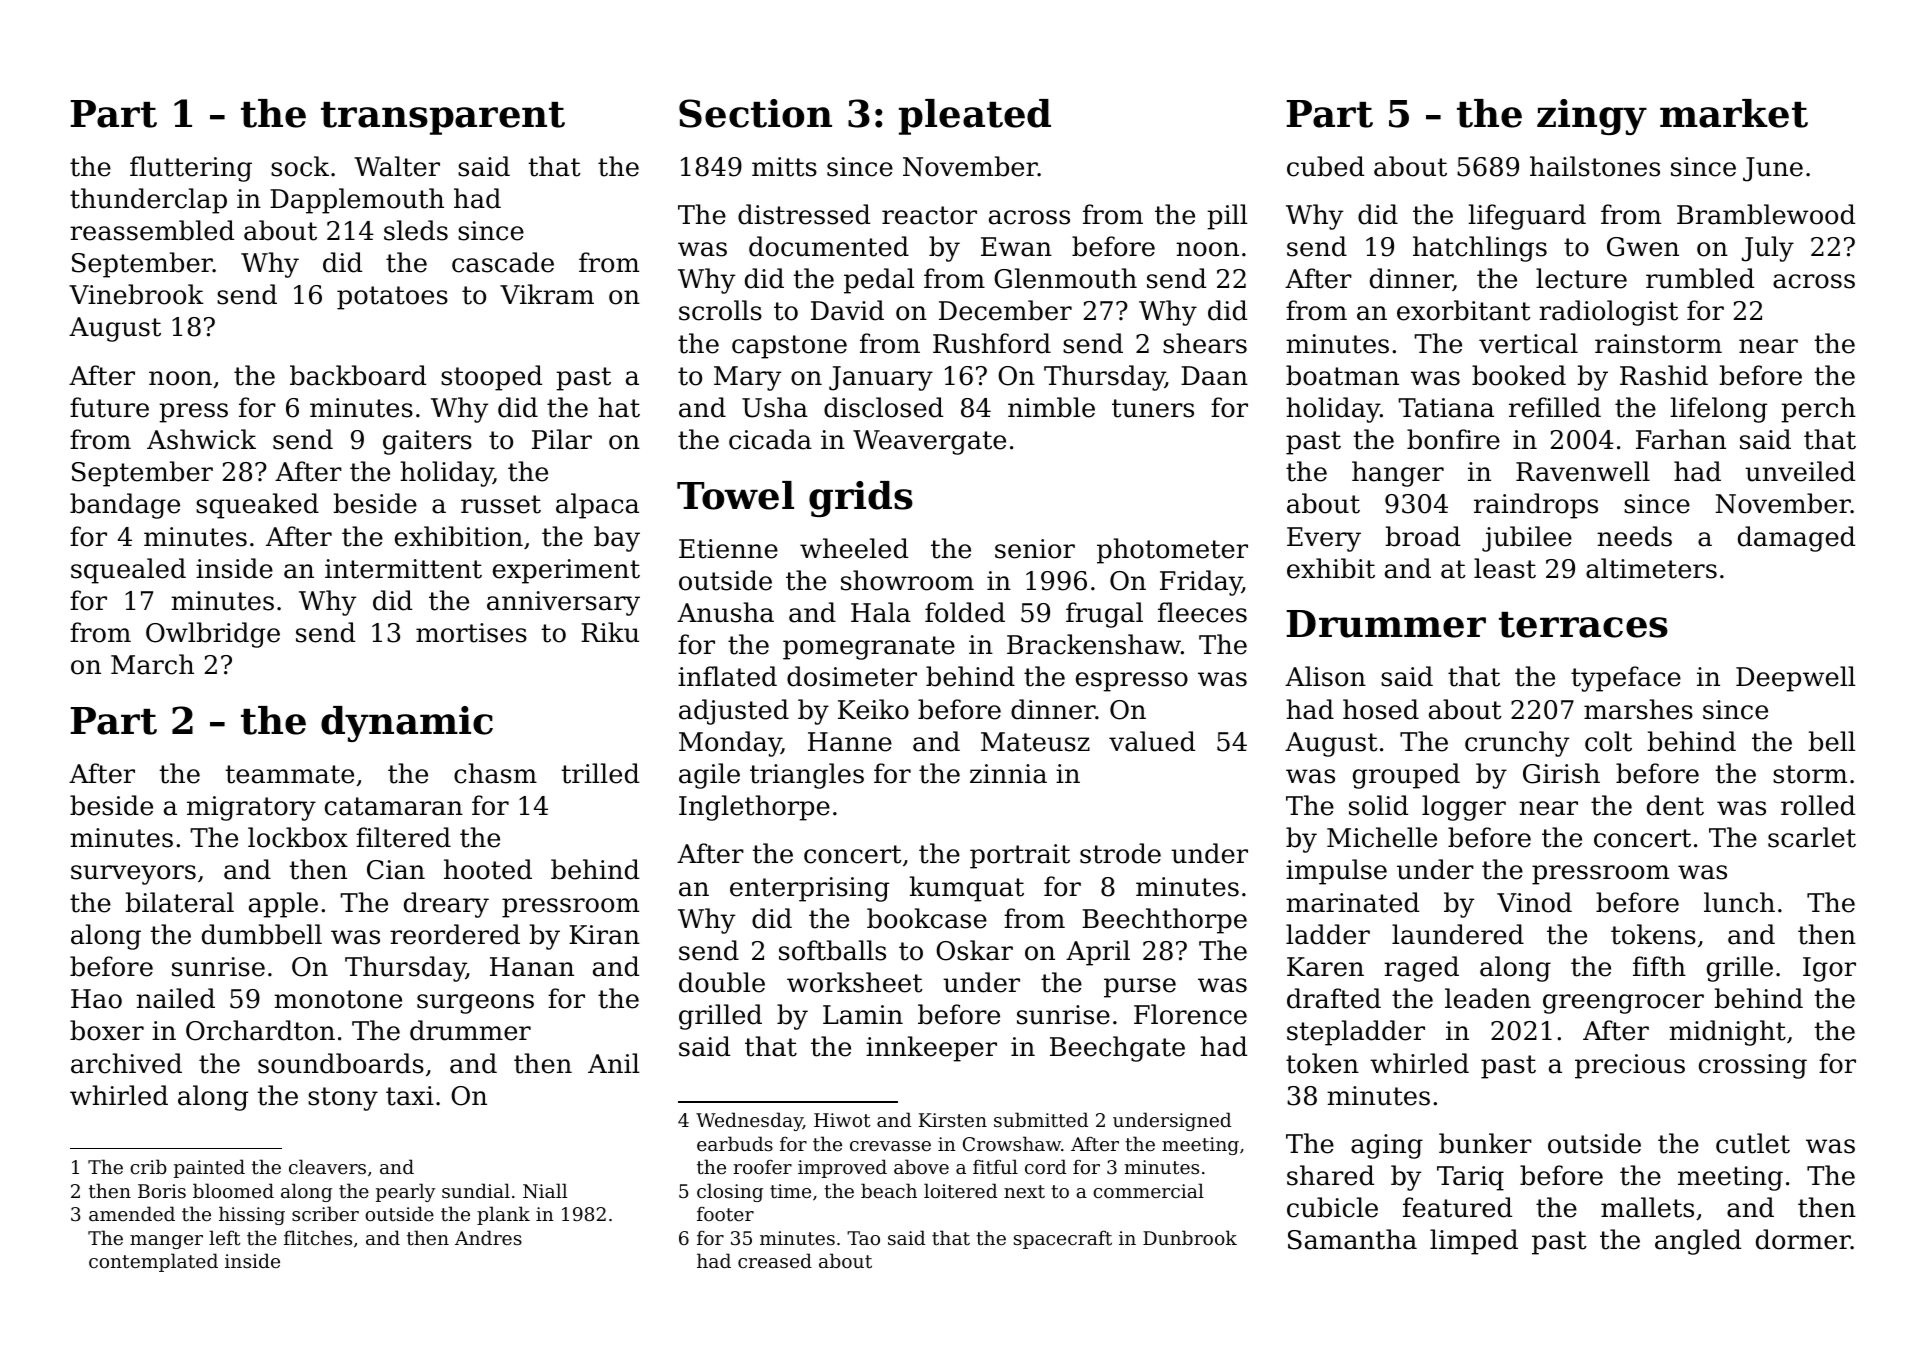 The height and width of the page is (1362, 1926). I want to click on frugal, so click(1104, 615).
